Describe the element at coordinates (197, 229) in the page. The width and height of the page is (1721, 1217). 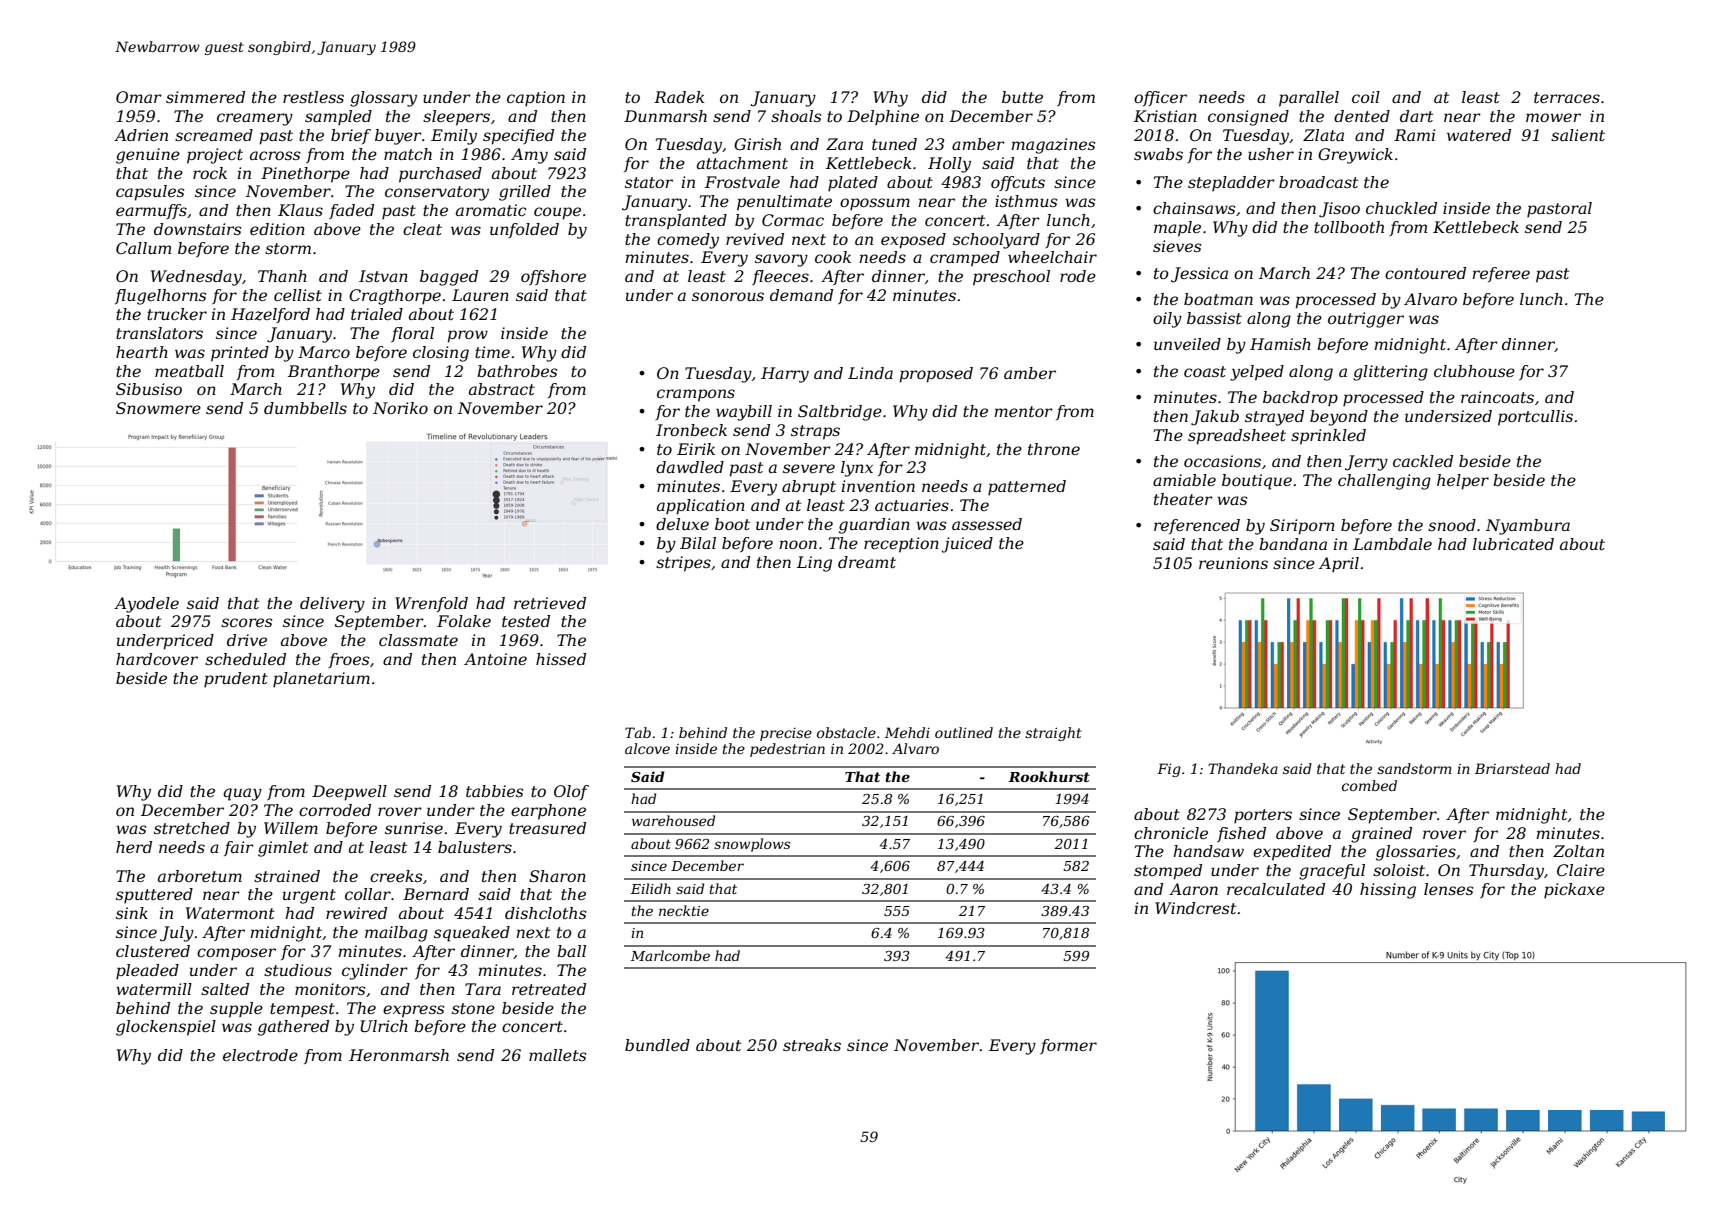
I see `downstairs` at that location.
